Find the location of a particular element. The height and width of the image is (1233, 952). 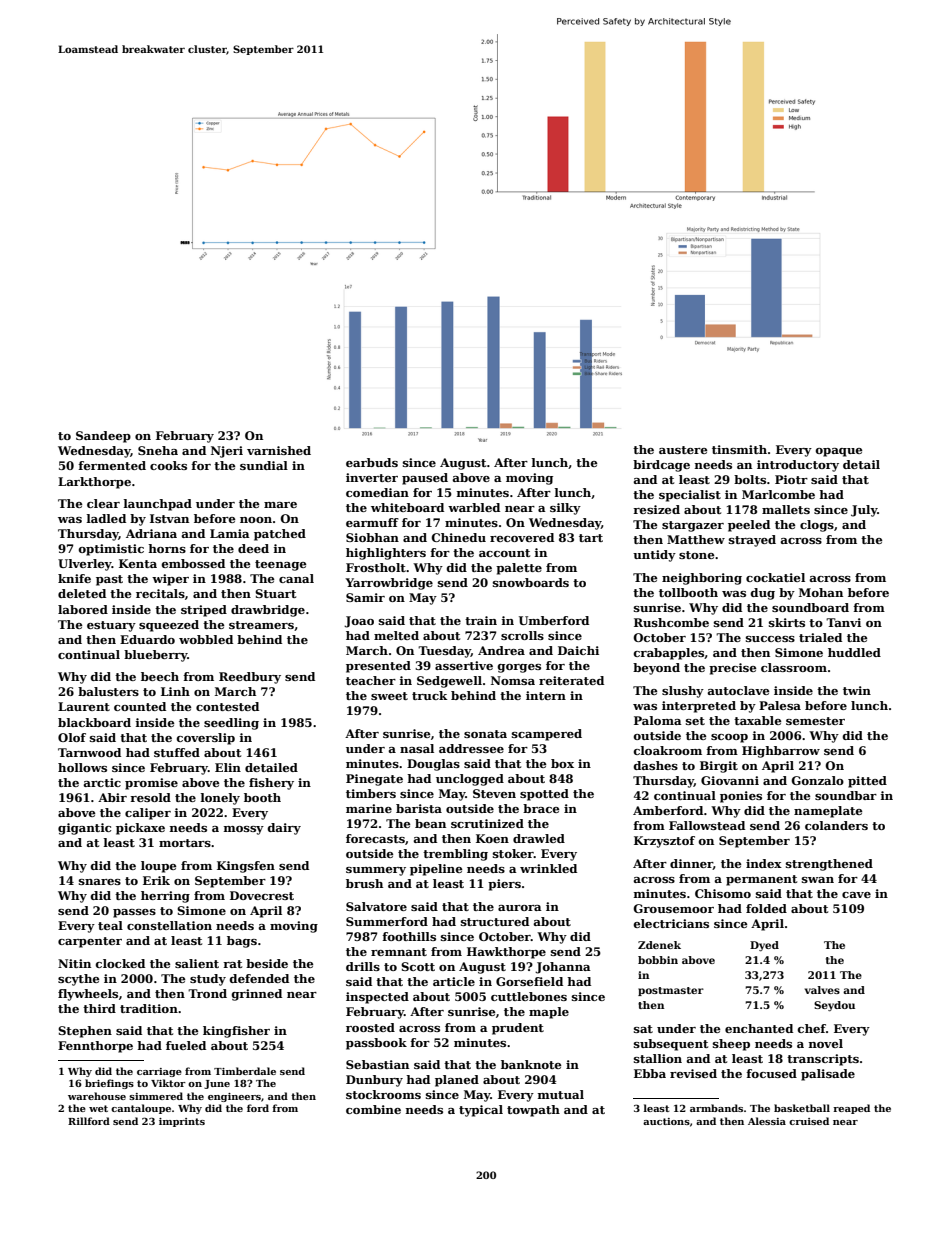

Timberdale is located at coordinates (245, 1071).
